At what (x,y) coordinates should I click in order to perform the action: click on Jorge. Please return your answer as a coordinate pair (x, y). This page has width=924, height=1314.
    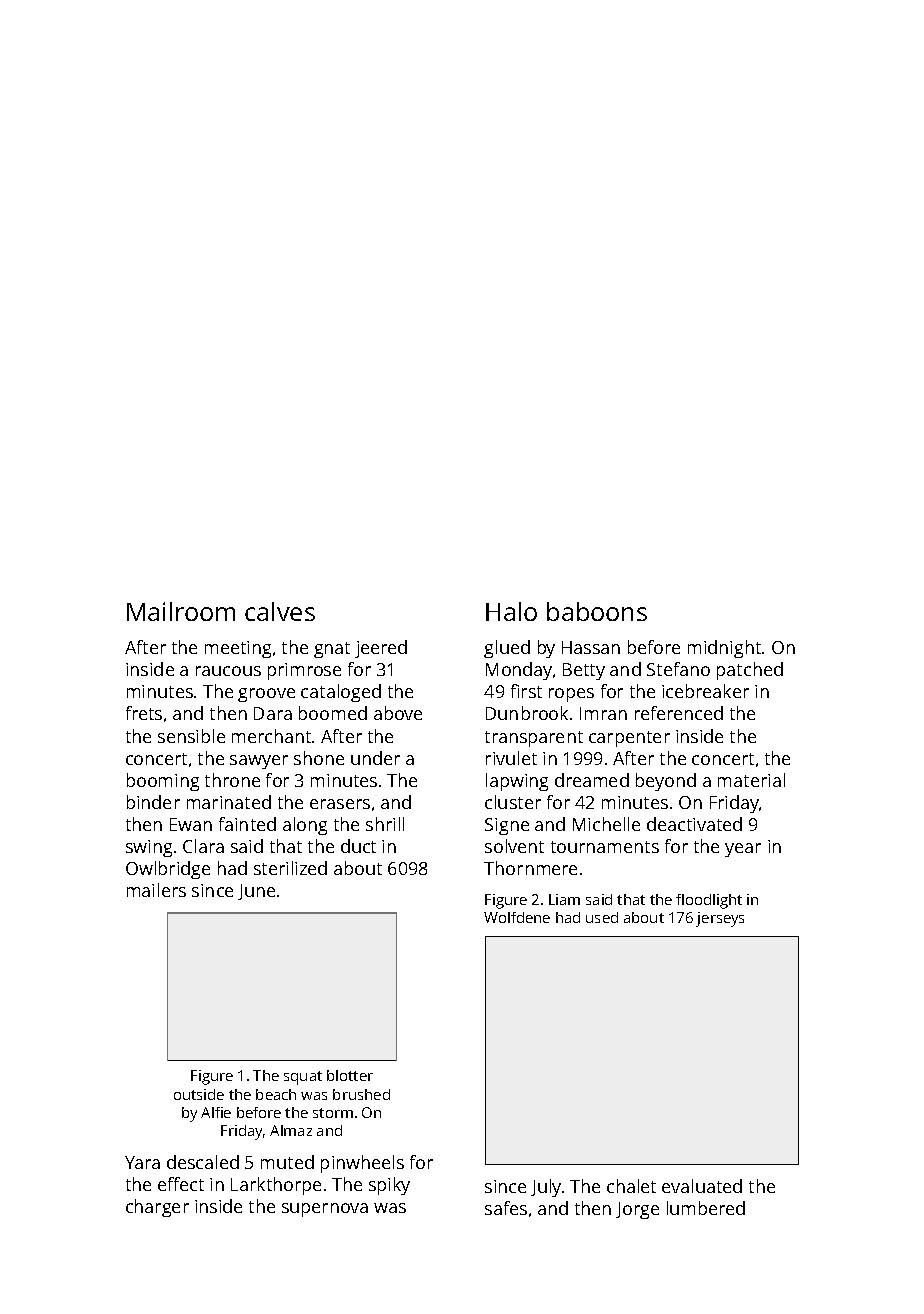
    Looking at the image, I should click on (637, 1210).
